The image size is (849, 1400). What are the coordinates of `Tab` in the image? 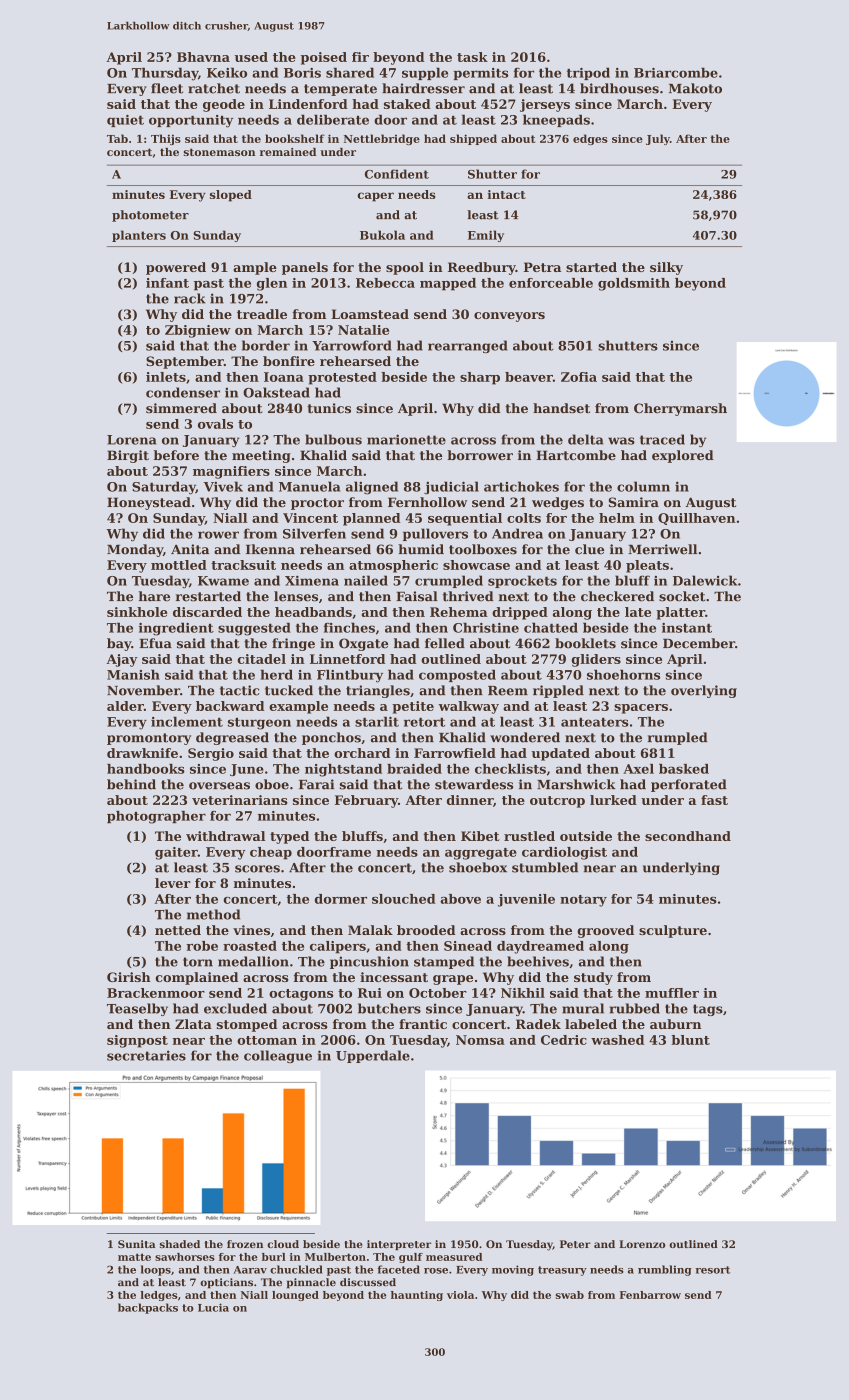 It's located at (117, 138).
